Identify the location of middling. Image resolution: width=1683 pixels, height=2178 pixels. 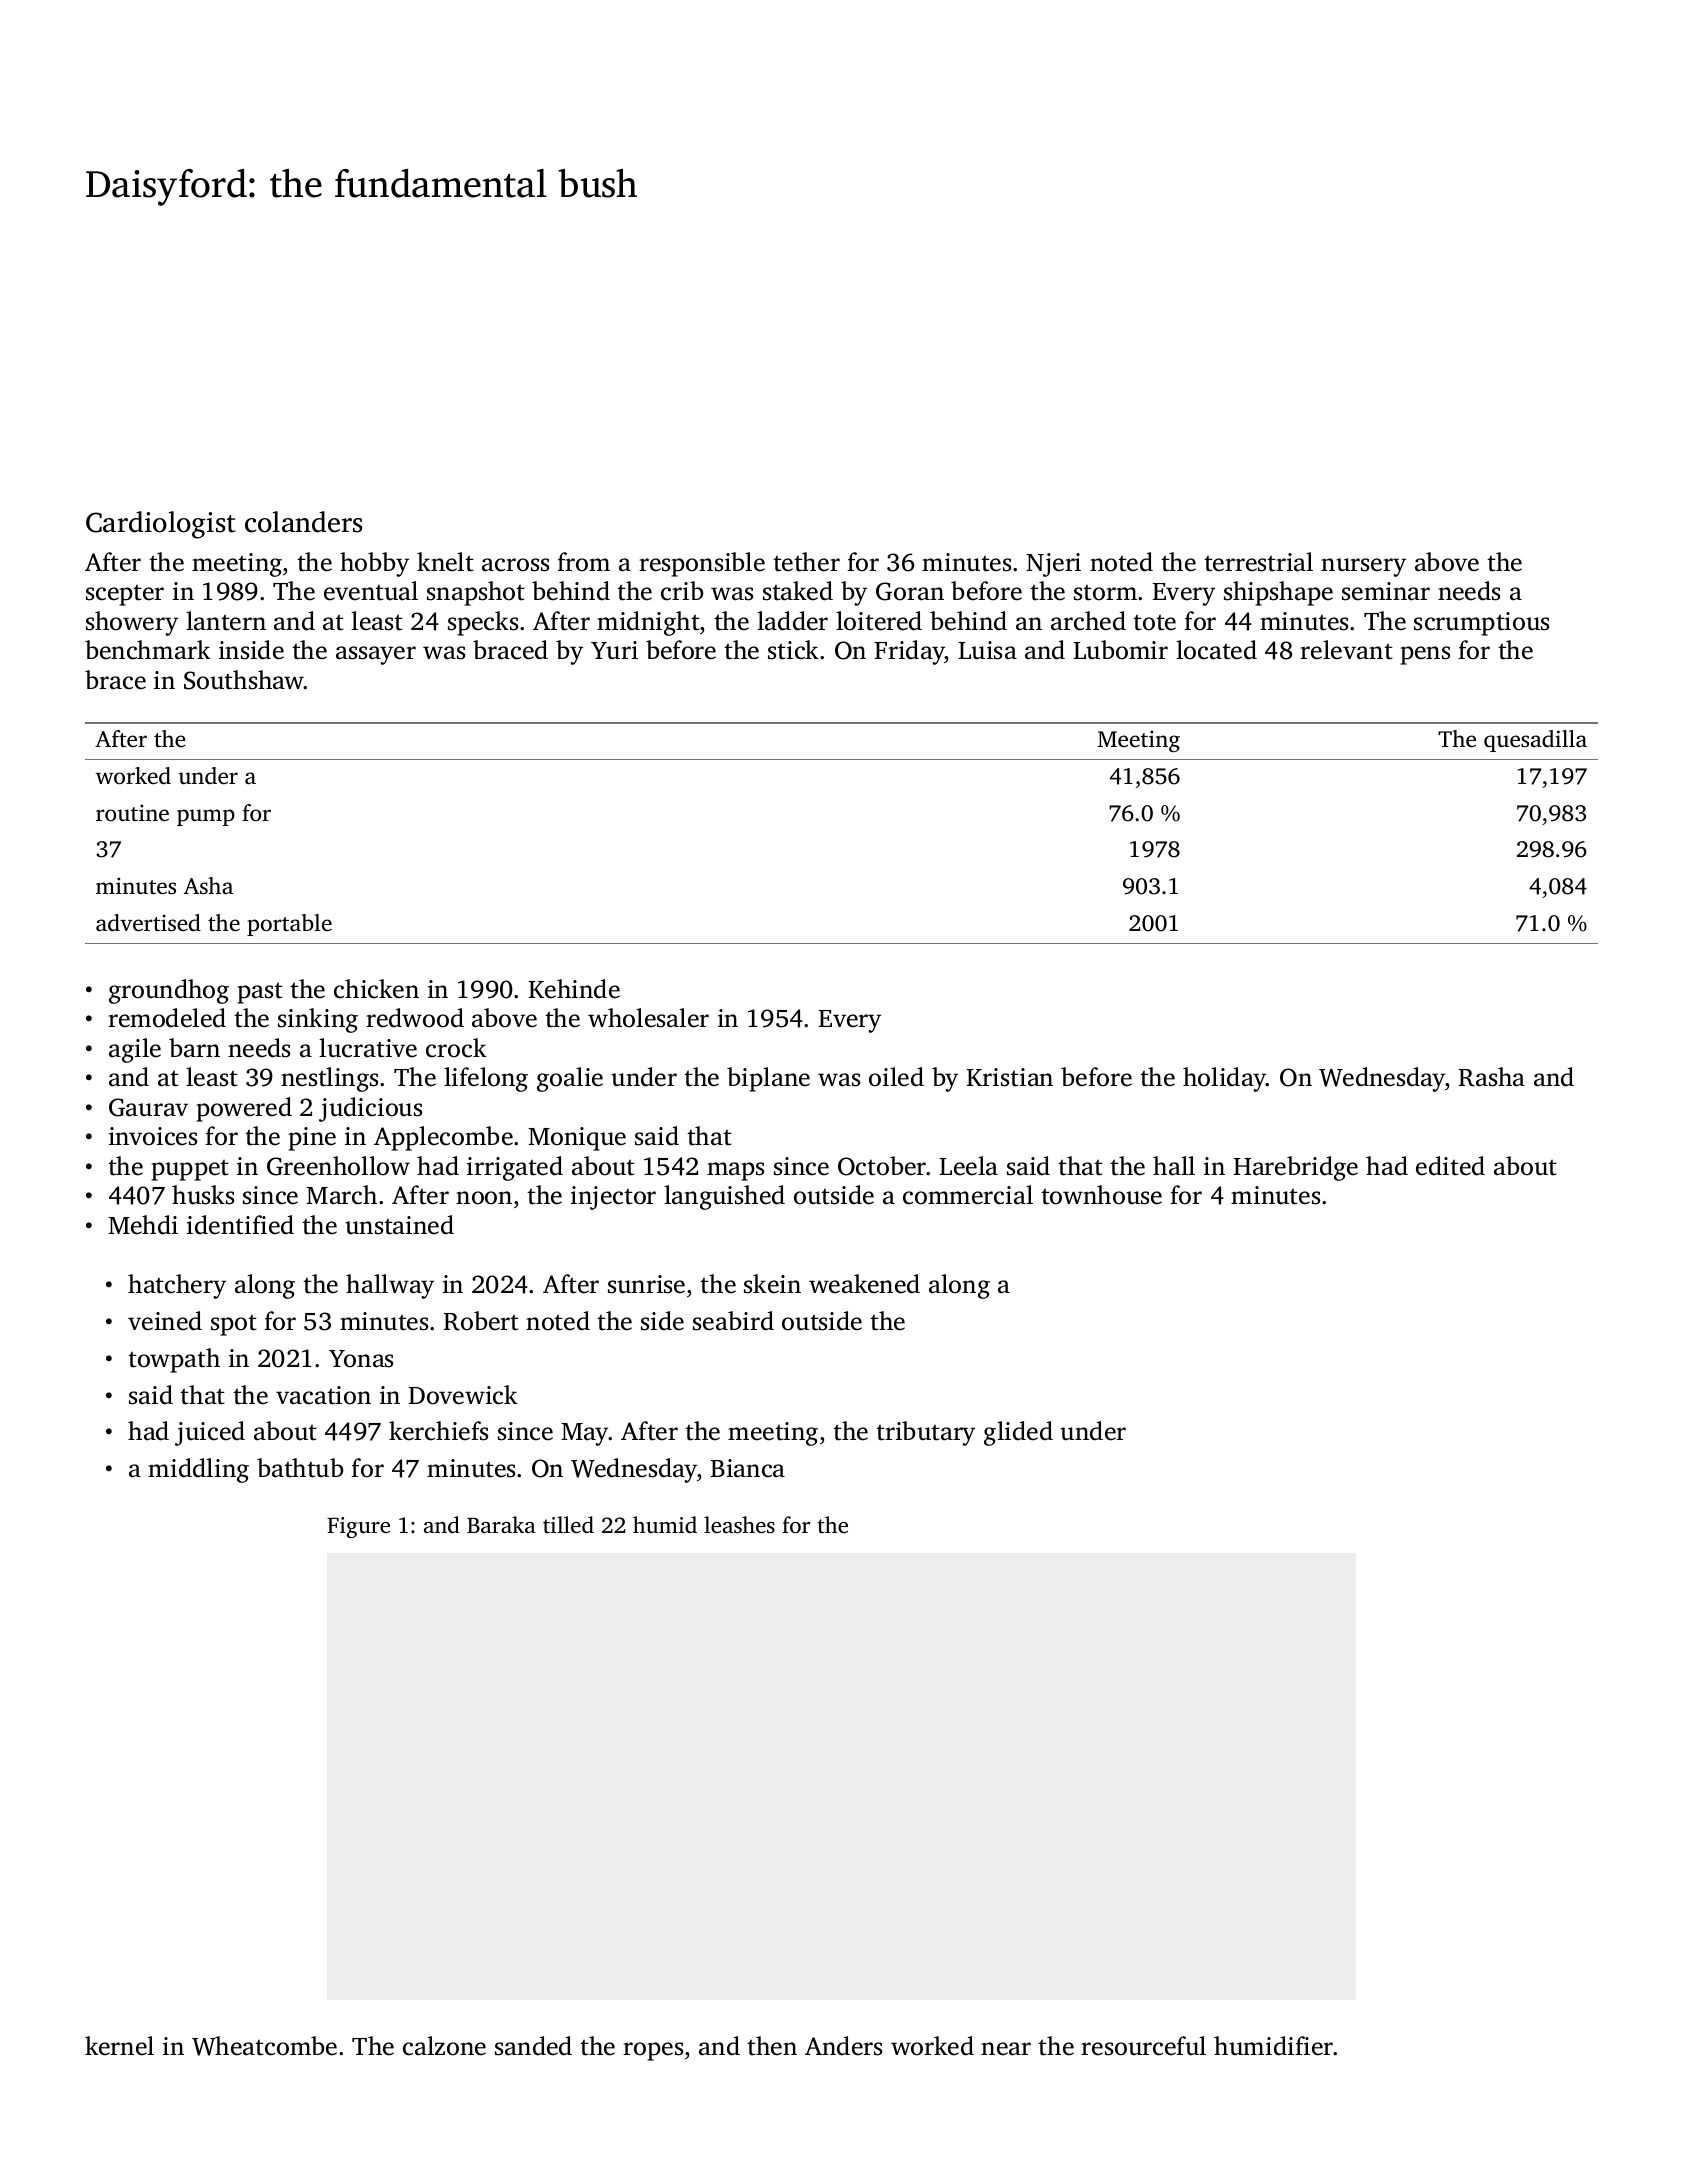
(198, 1470).
